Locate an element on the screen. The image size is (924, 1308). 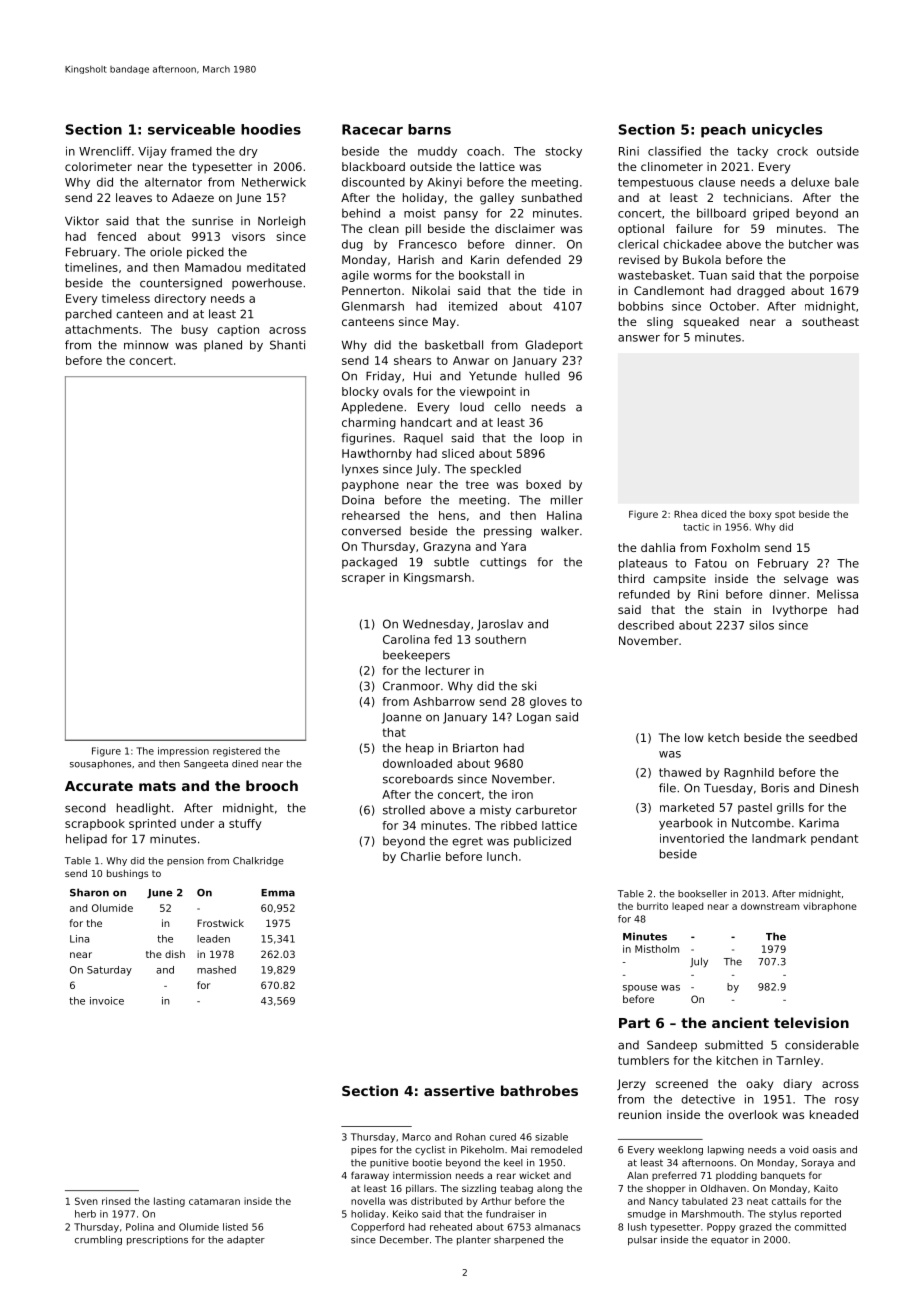
equator is located at coordinates (730, 1240).
